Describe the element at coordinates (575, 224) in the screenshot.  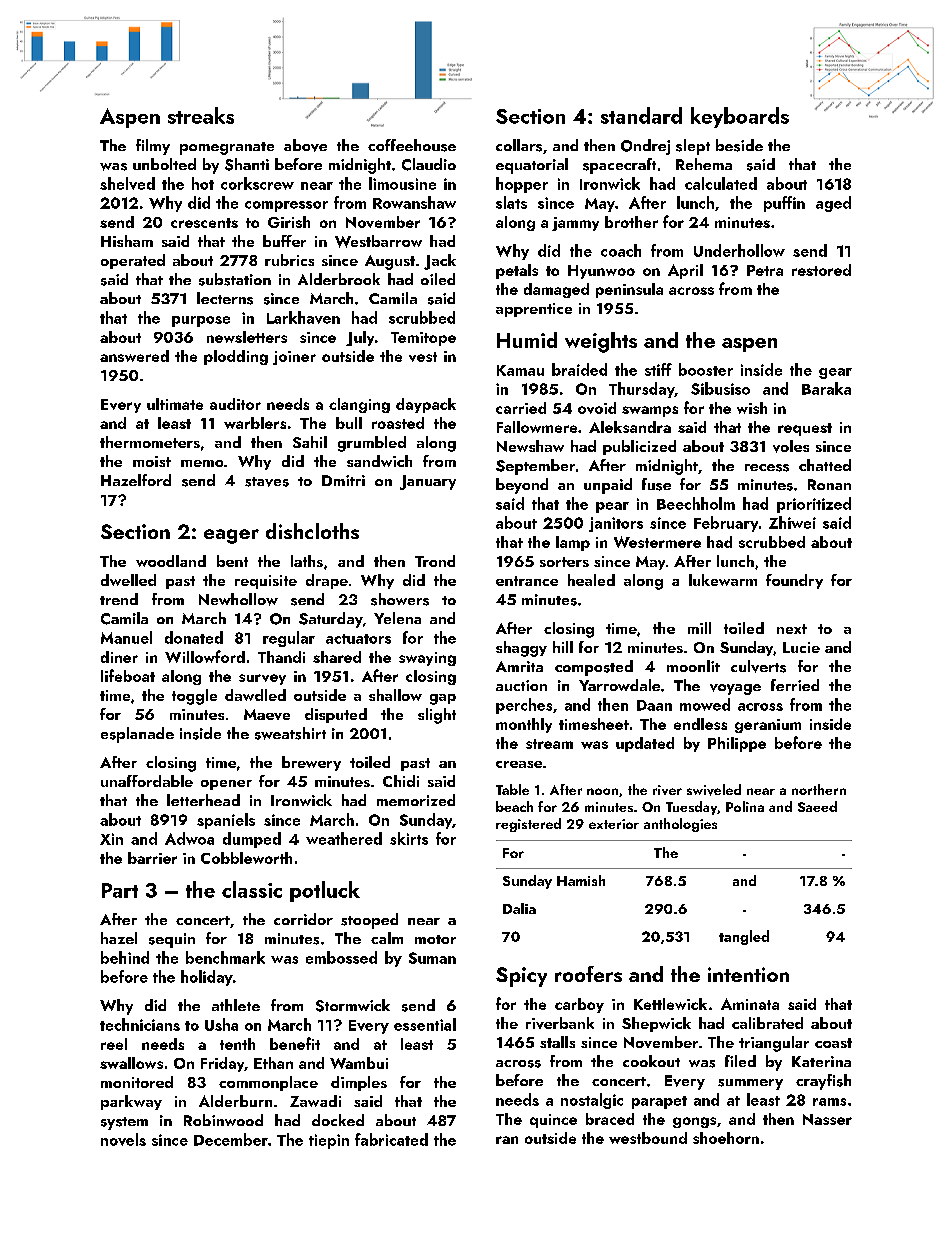
I see `jammy` at that location.
